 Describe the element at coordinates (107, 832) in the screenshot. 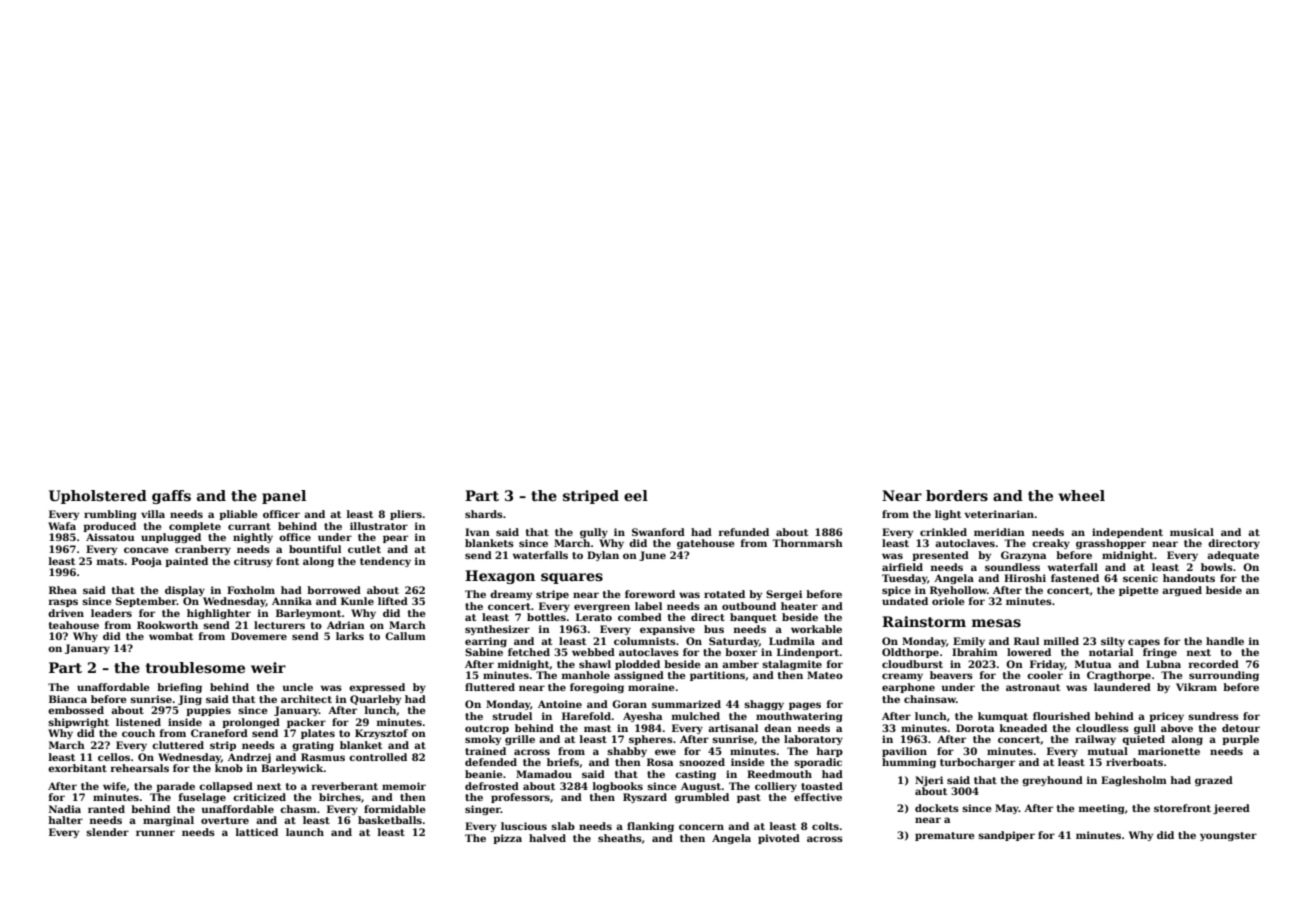

I see `slender` at that location.
